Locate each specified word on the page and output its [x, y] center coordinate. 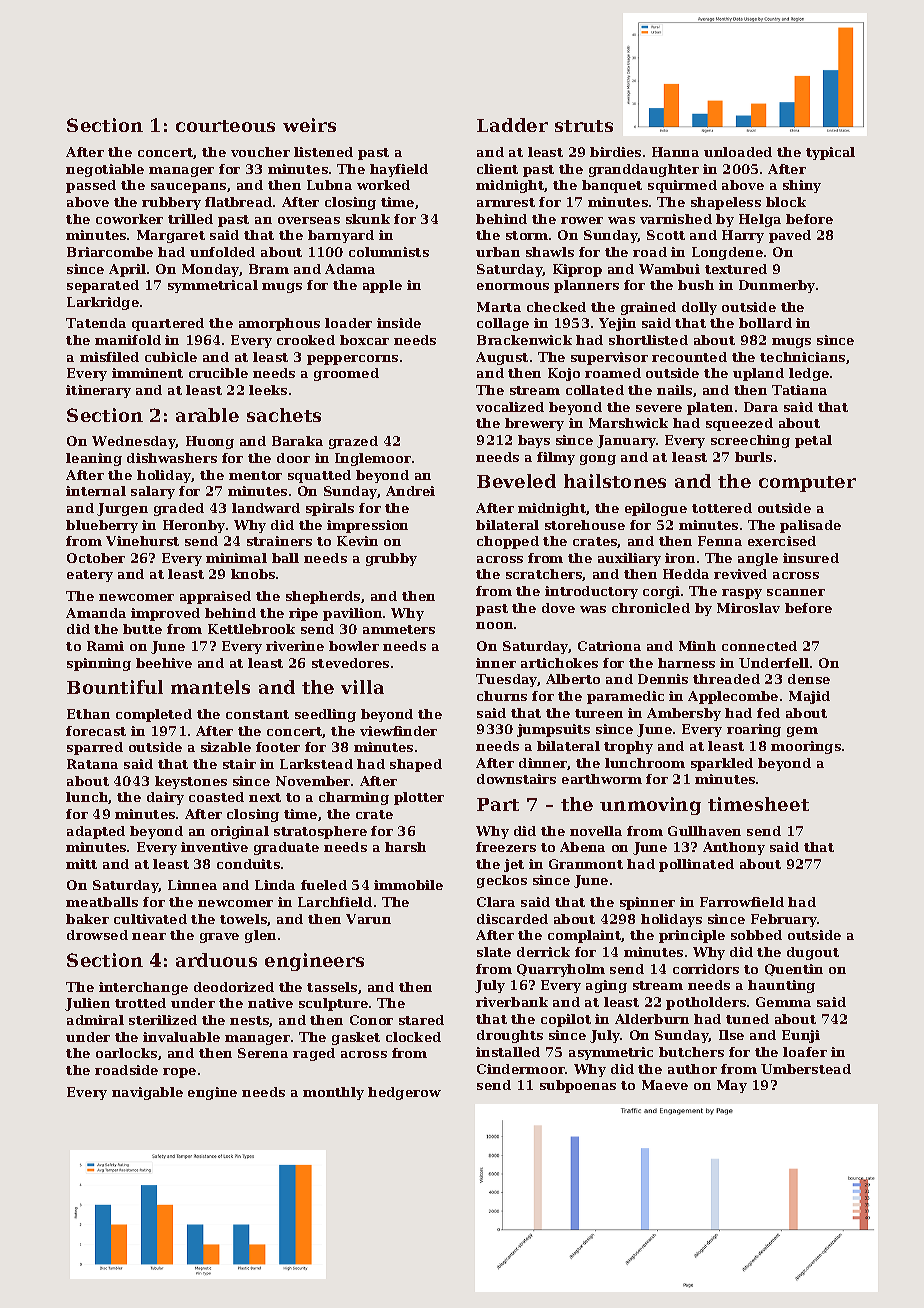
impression [367, 526]
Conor [371, 1020]
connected [759, 646]
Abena [582, 847]
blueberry [102, 526]
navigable [147, 1093]
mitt [81, 864]
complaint [585, 936]
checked [556, 307]
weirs [309, 125]
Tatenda [96, 323]
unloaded [738, 152]
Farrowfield [742, 902]
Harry [743, 236]
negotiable [105, 170]
